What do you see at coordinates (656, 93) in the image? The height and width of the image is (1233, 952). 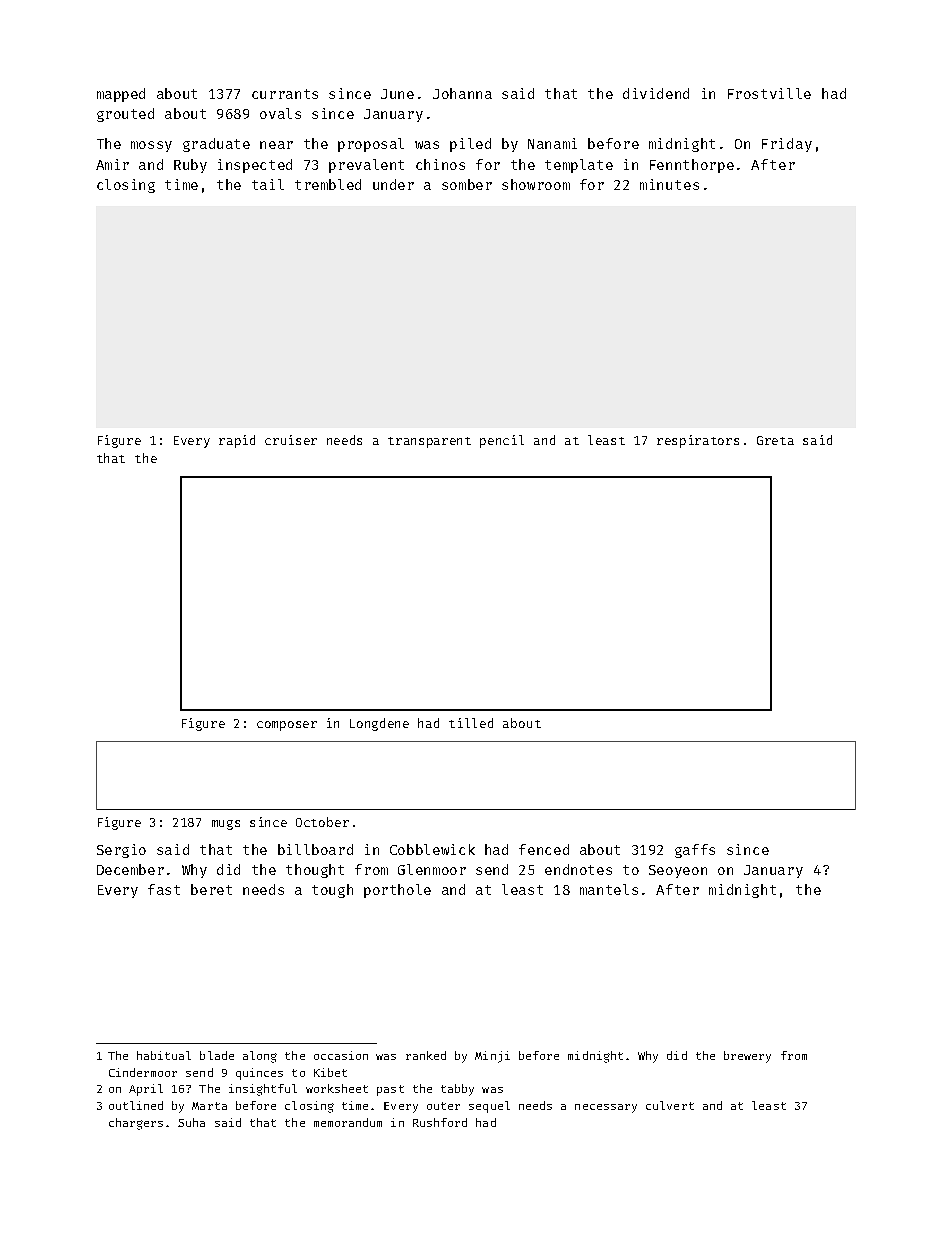 I see `dividend` at bounding box center [656, 93].
